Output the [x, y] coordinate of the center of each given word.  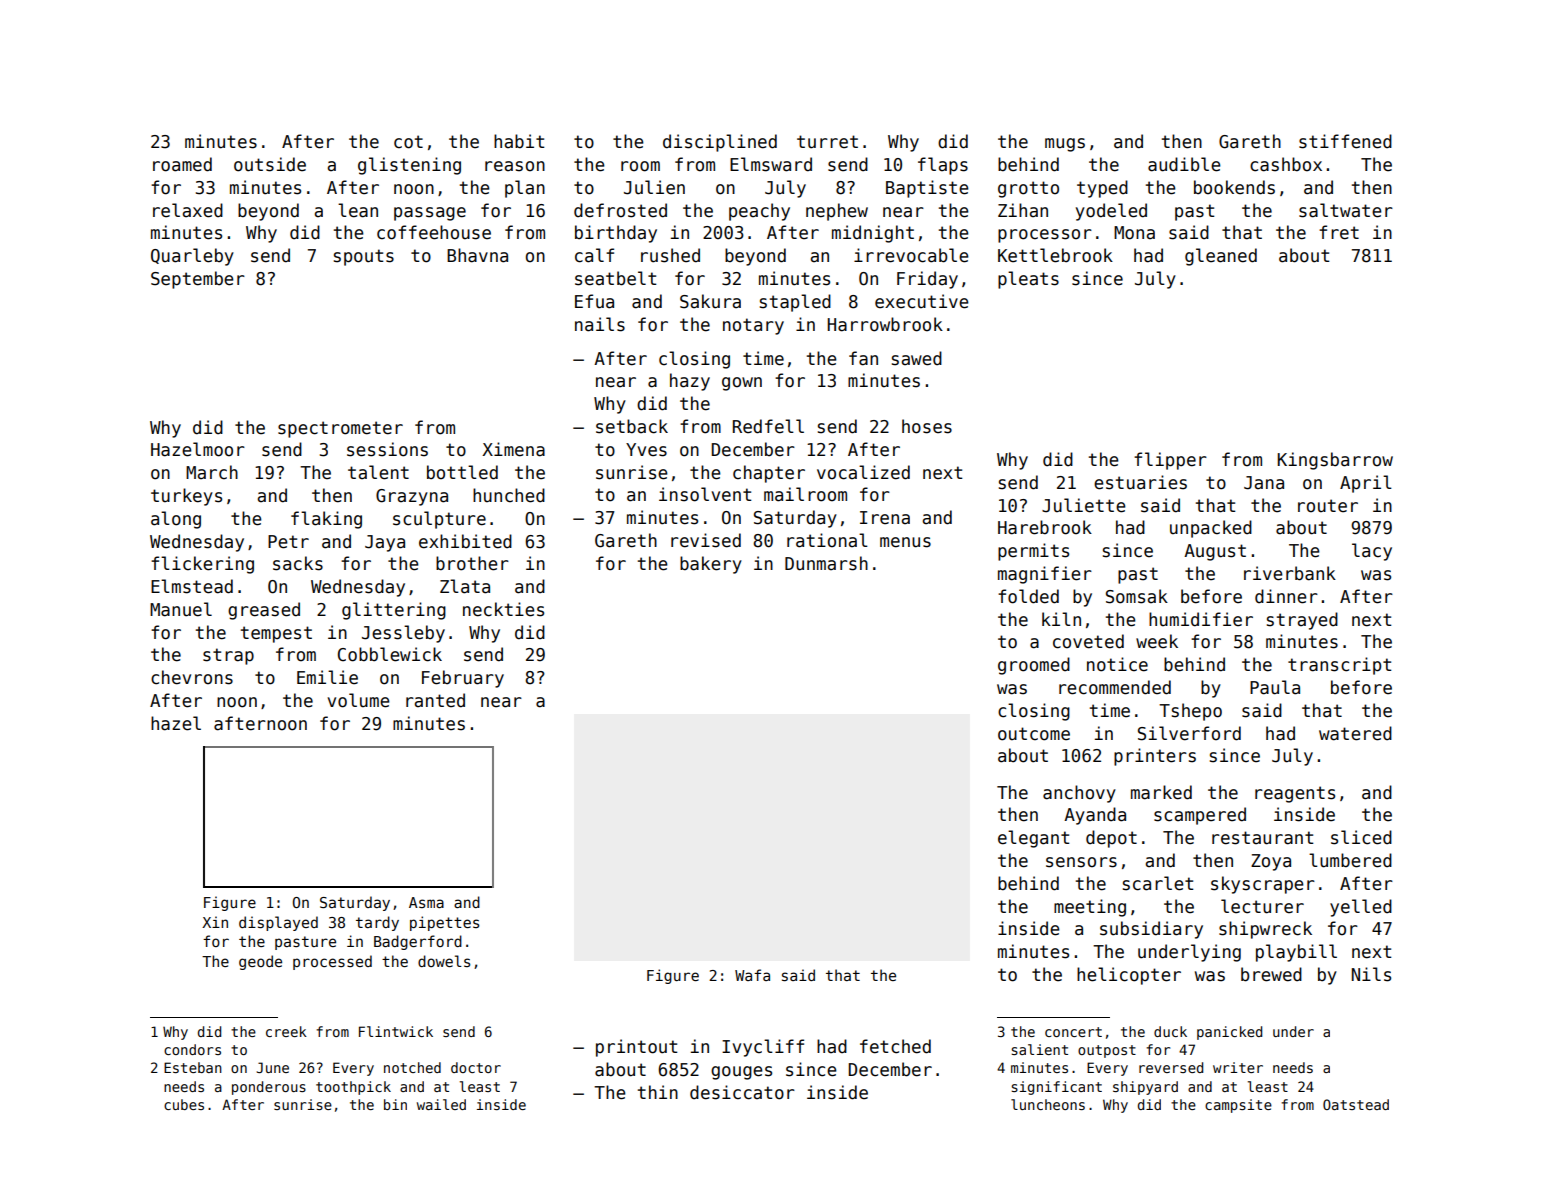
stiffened [1345, 141]
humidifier [1201, 619]
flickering [202, 565]
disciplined [720, 143]
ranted [435, 700]
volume [359, 700]
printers [1155, 757]
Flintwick [396, 1031]
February [463, 679]
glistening [409, 166]
